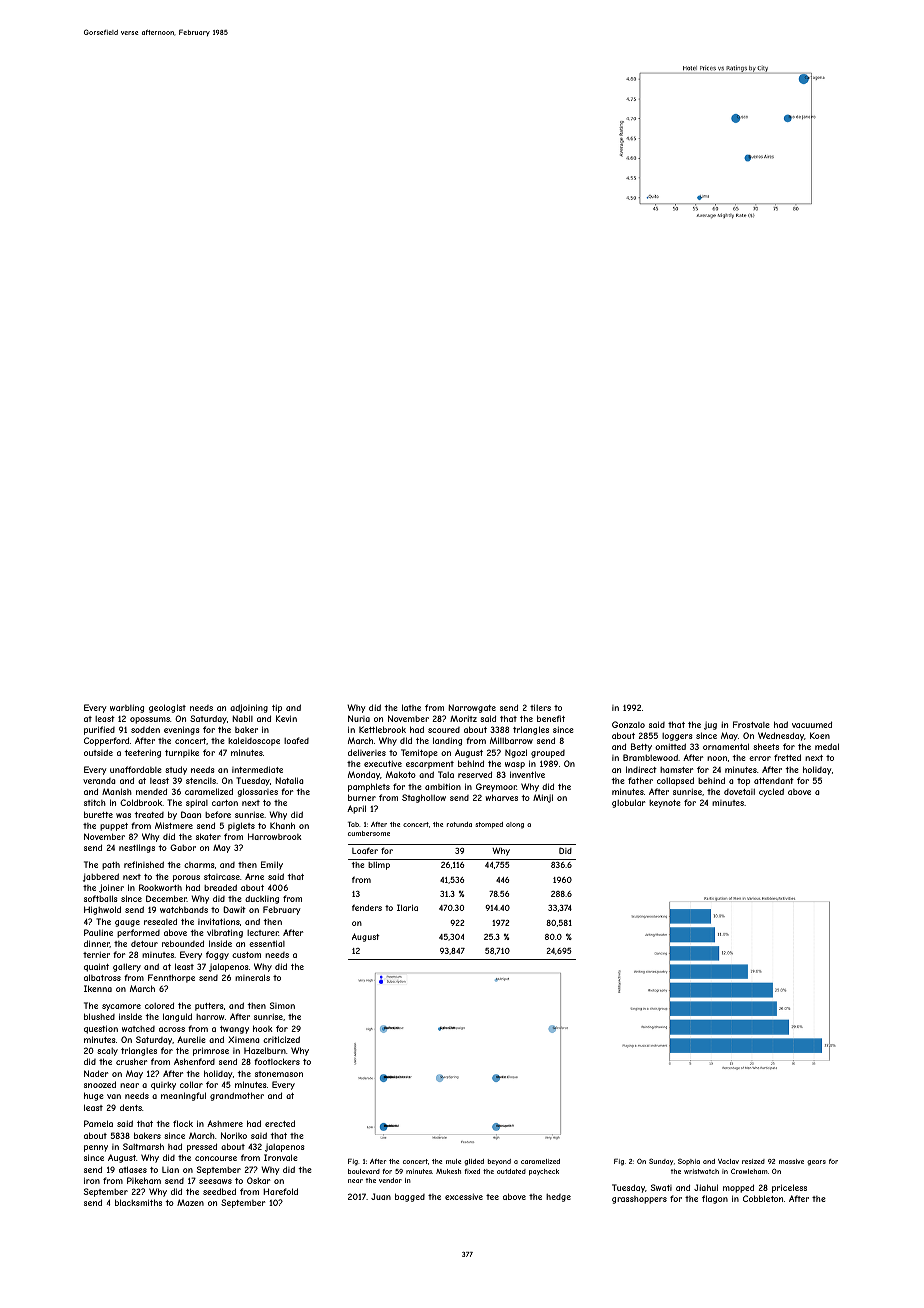 The height and width of the screenshot is (1308, 924). Describe the element at coordinates (367, 907) in the screenshot. I see `fenders` at that location.
